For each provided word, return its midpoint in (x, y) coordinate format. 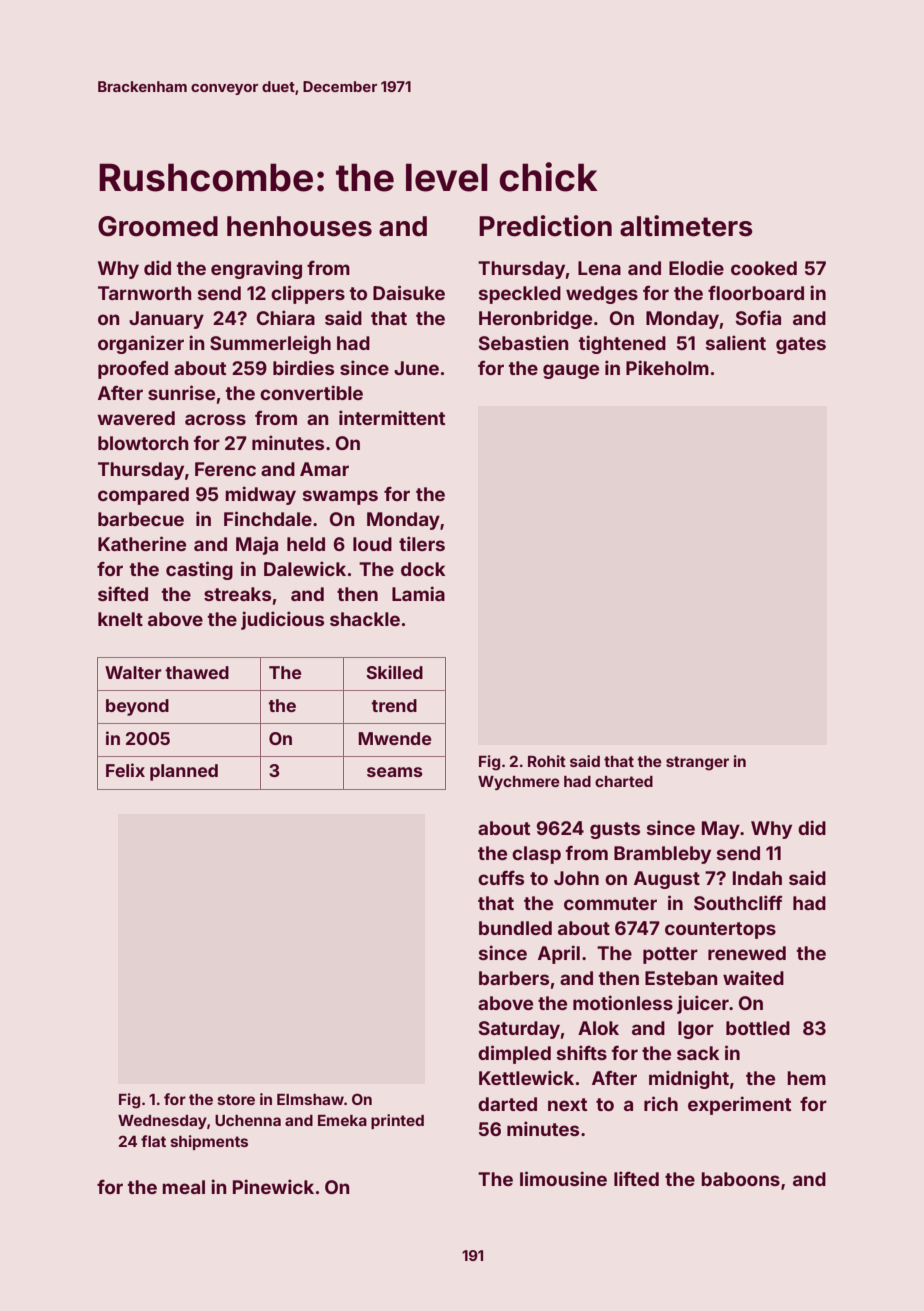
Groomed (158, 226)
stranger (697, 763)
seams (395, 772)
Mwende (394, 738)
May (721, 830)
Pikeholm (667, 367)
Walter (133, 672)
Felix (125, 770)
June (416, 368)
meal (183, 1187)
